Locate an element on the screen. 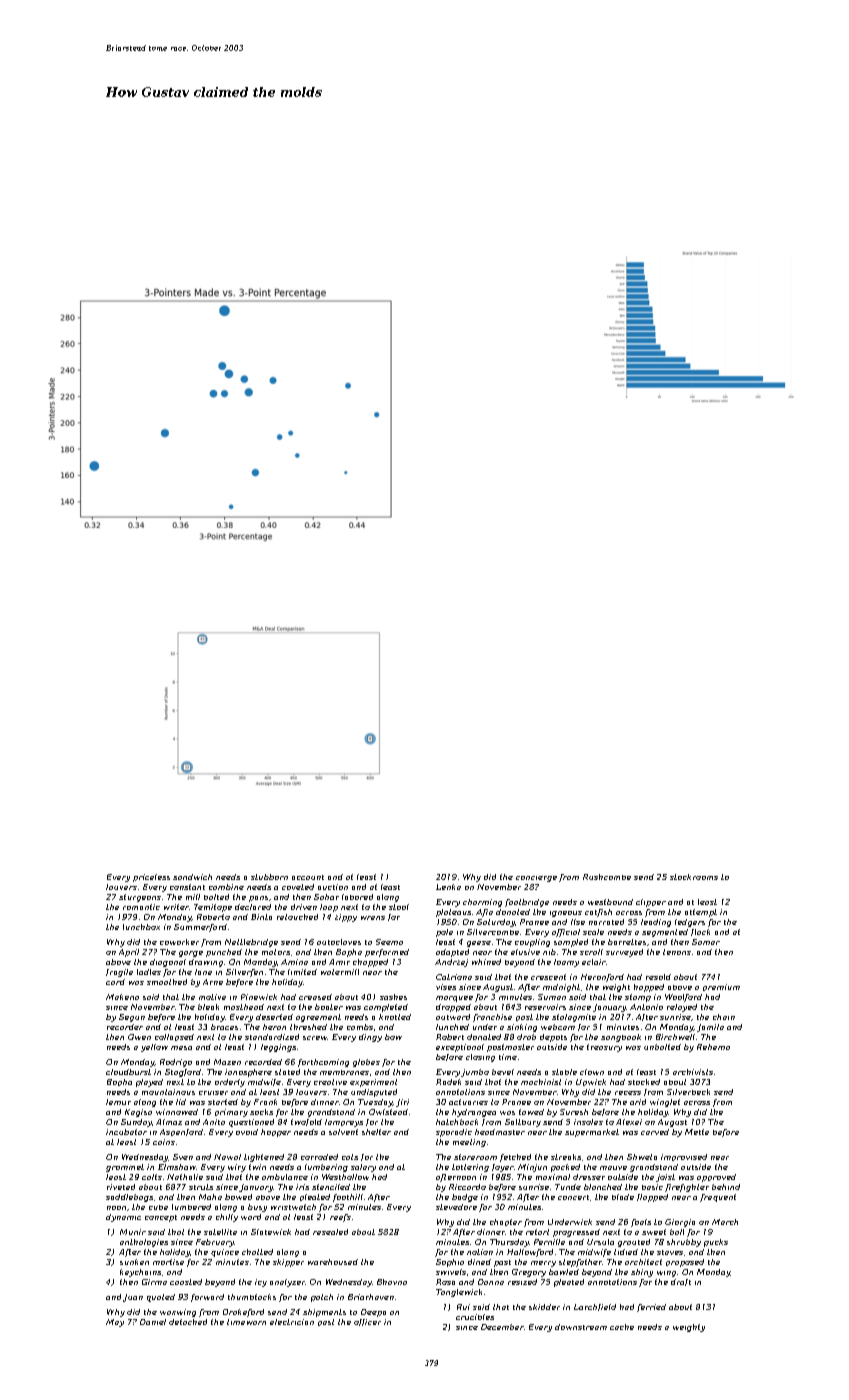 This screenshot has height=1400, width=849. Juan is located at coordinates (133, 1298).
